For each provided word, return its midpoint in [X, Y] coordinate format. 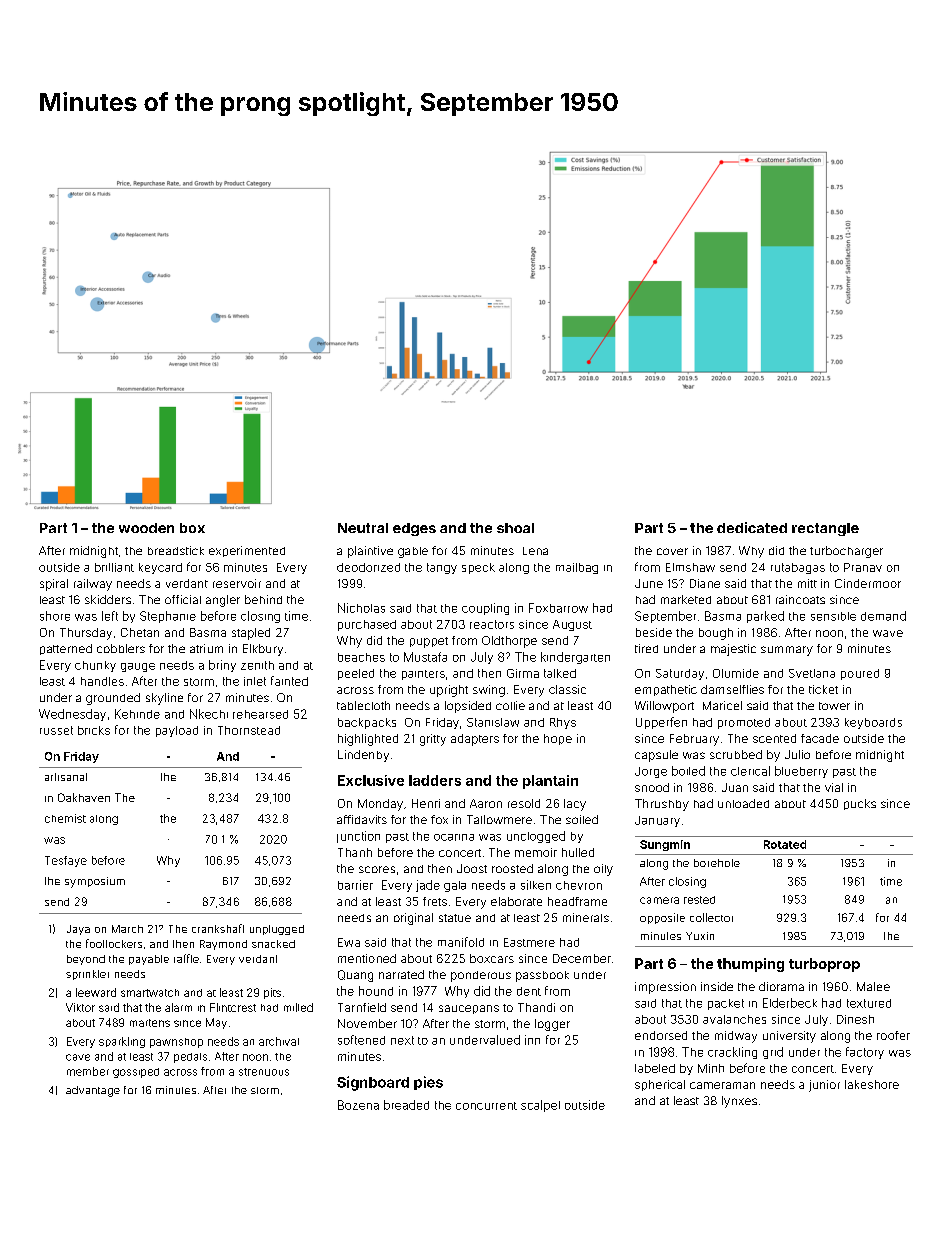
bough [716, 634]
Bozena [358, 1105]
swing [489, 691]
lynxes [739, 1102]
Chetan [140, 632]
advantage [93, 1091]
